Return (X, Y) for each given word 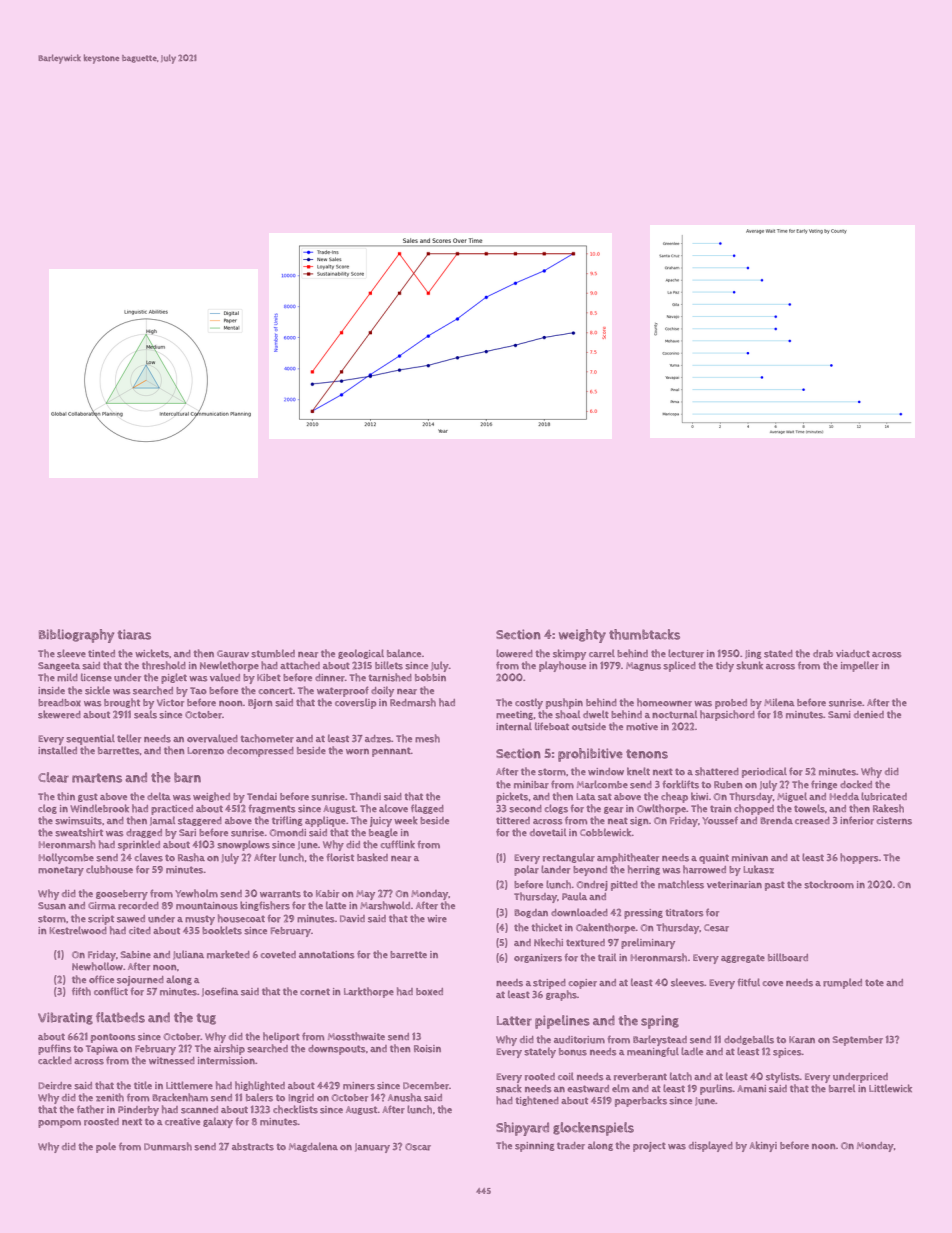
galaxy (218, 1122)
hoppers (859, 858)
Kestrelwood (78, 930)
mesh (427, 738)
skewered (59, 714)
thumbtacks (644, 634)
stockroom (829, 884)
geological (361, 654)
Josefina (220, 992)
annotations (326, 955)
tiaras (134, 634)
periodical (764, 772)
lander (555, 869)
